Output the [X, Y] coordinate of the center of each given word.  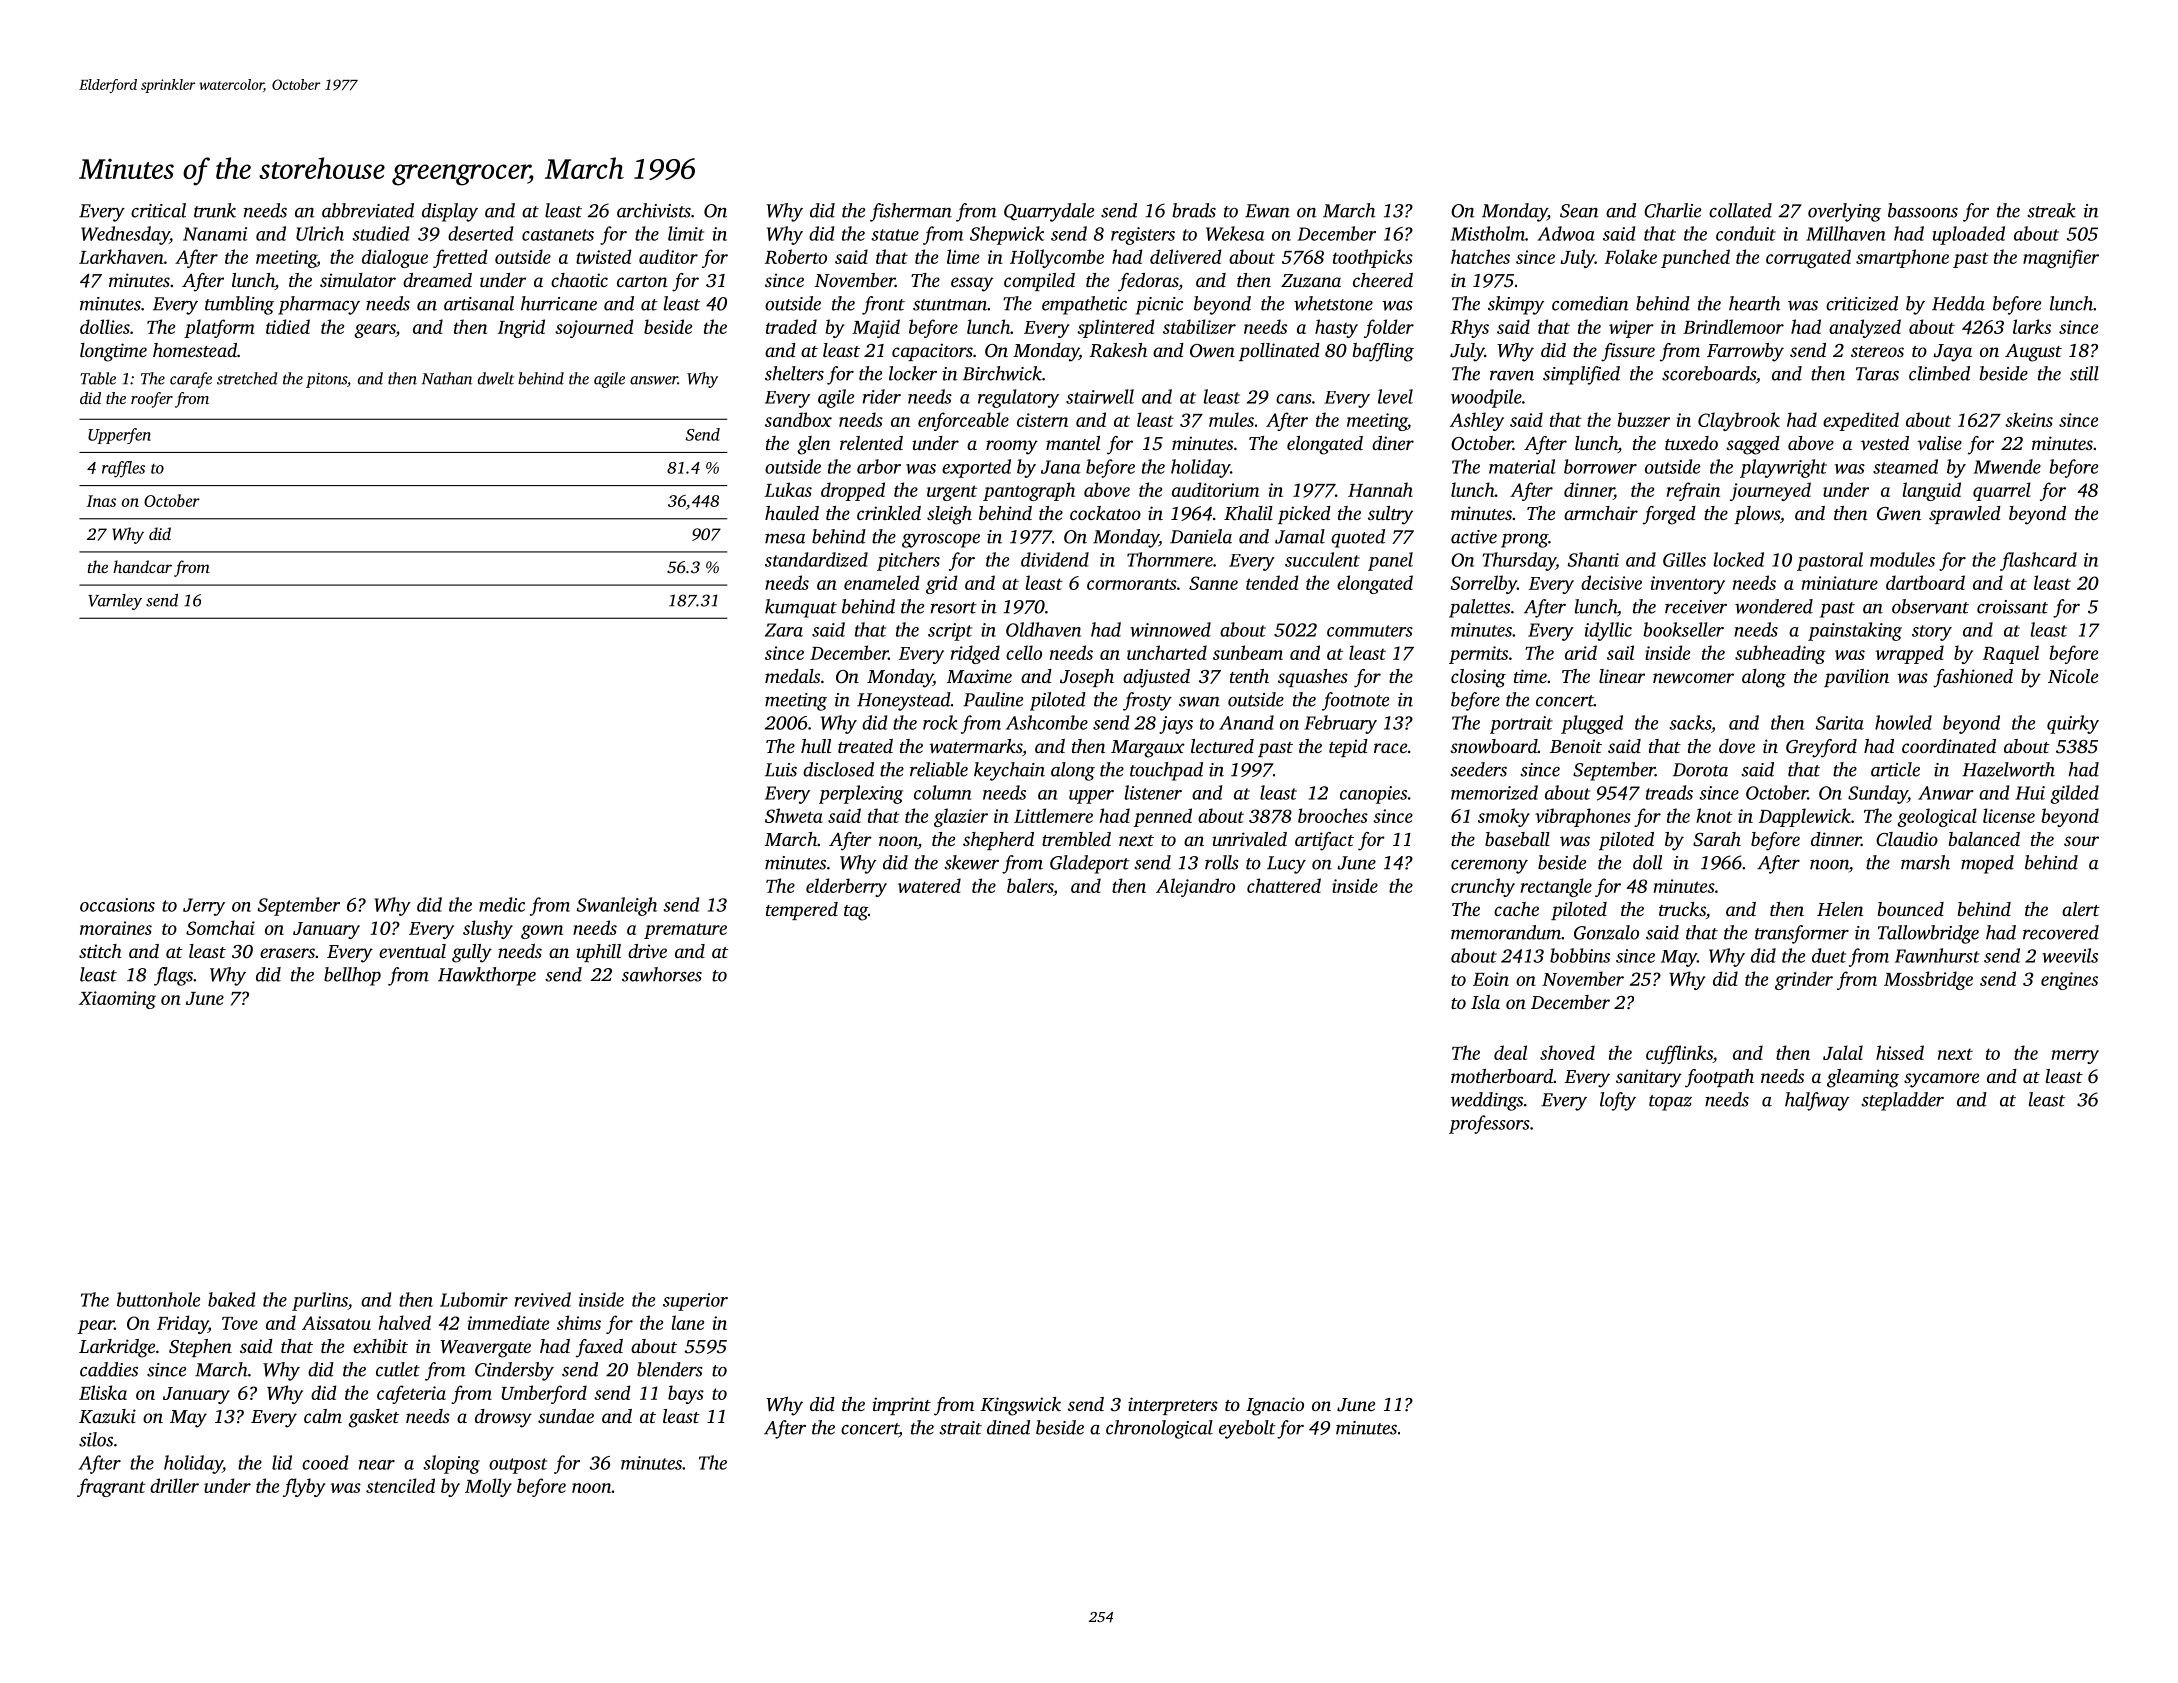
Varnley [115, 602]
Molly [488, 1487]
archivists [654, 210]
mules [1231, 419]
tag [856, 913]
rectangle [1556, 887]
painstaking [1855, 631]
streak [2051, 210]
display [450, 212]
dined [1008, 1427]
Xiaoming [117, 1000]
